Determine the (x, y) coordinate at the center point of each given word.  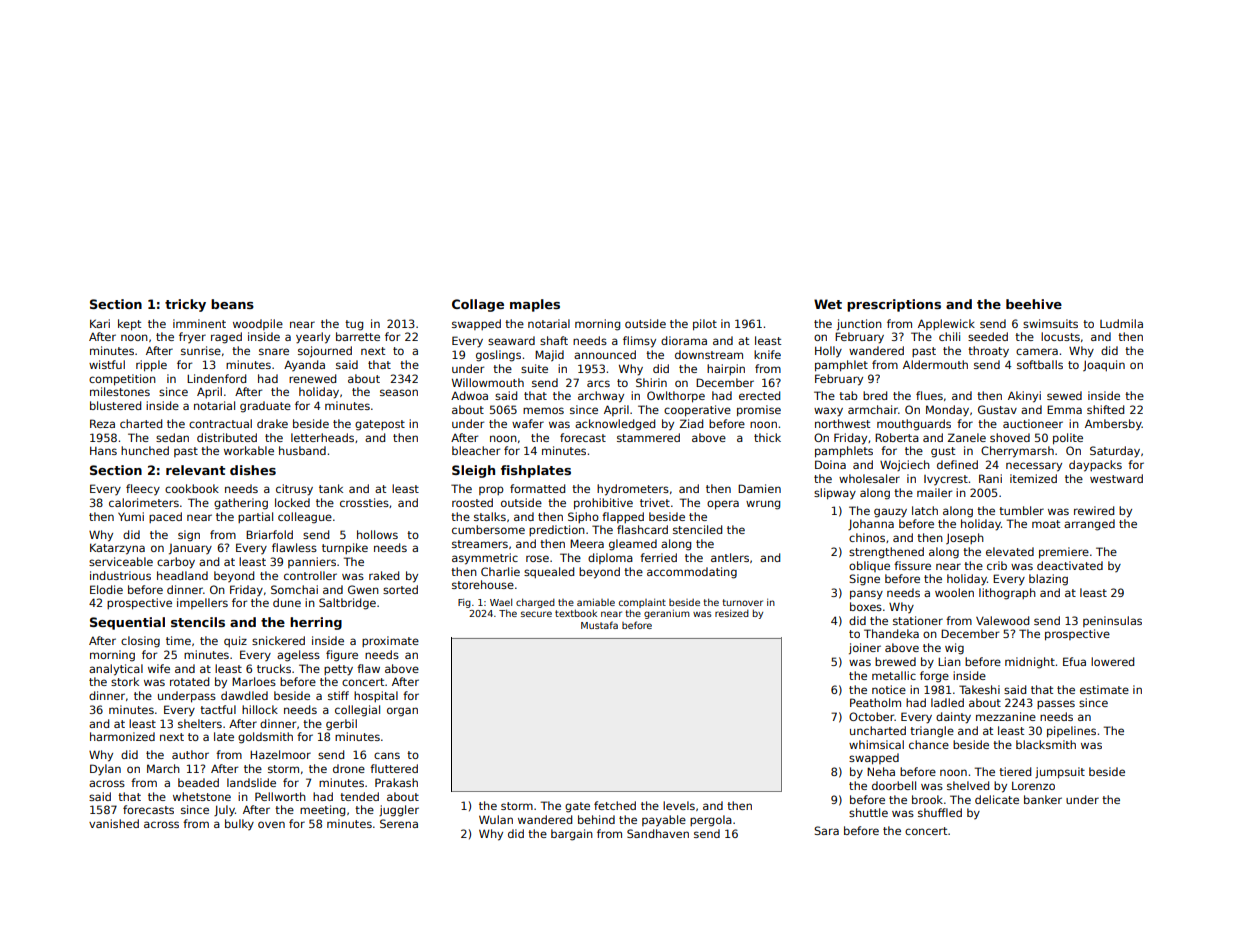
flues (929, 395)
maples (535, 305)
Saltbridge (347, 604)
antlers (730, 557)
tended (359, 796)
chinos (867, 537)
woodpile (258, 324)
